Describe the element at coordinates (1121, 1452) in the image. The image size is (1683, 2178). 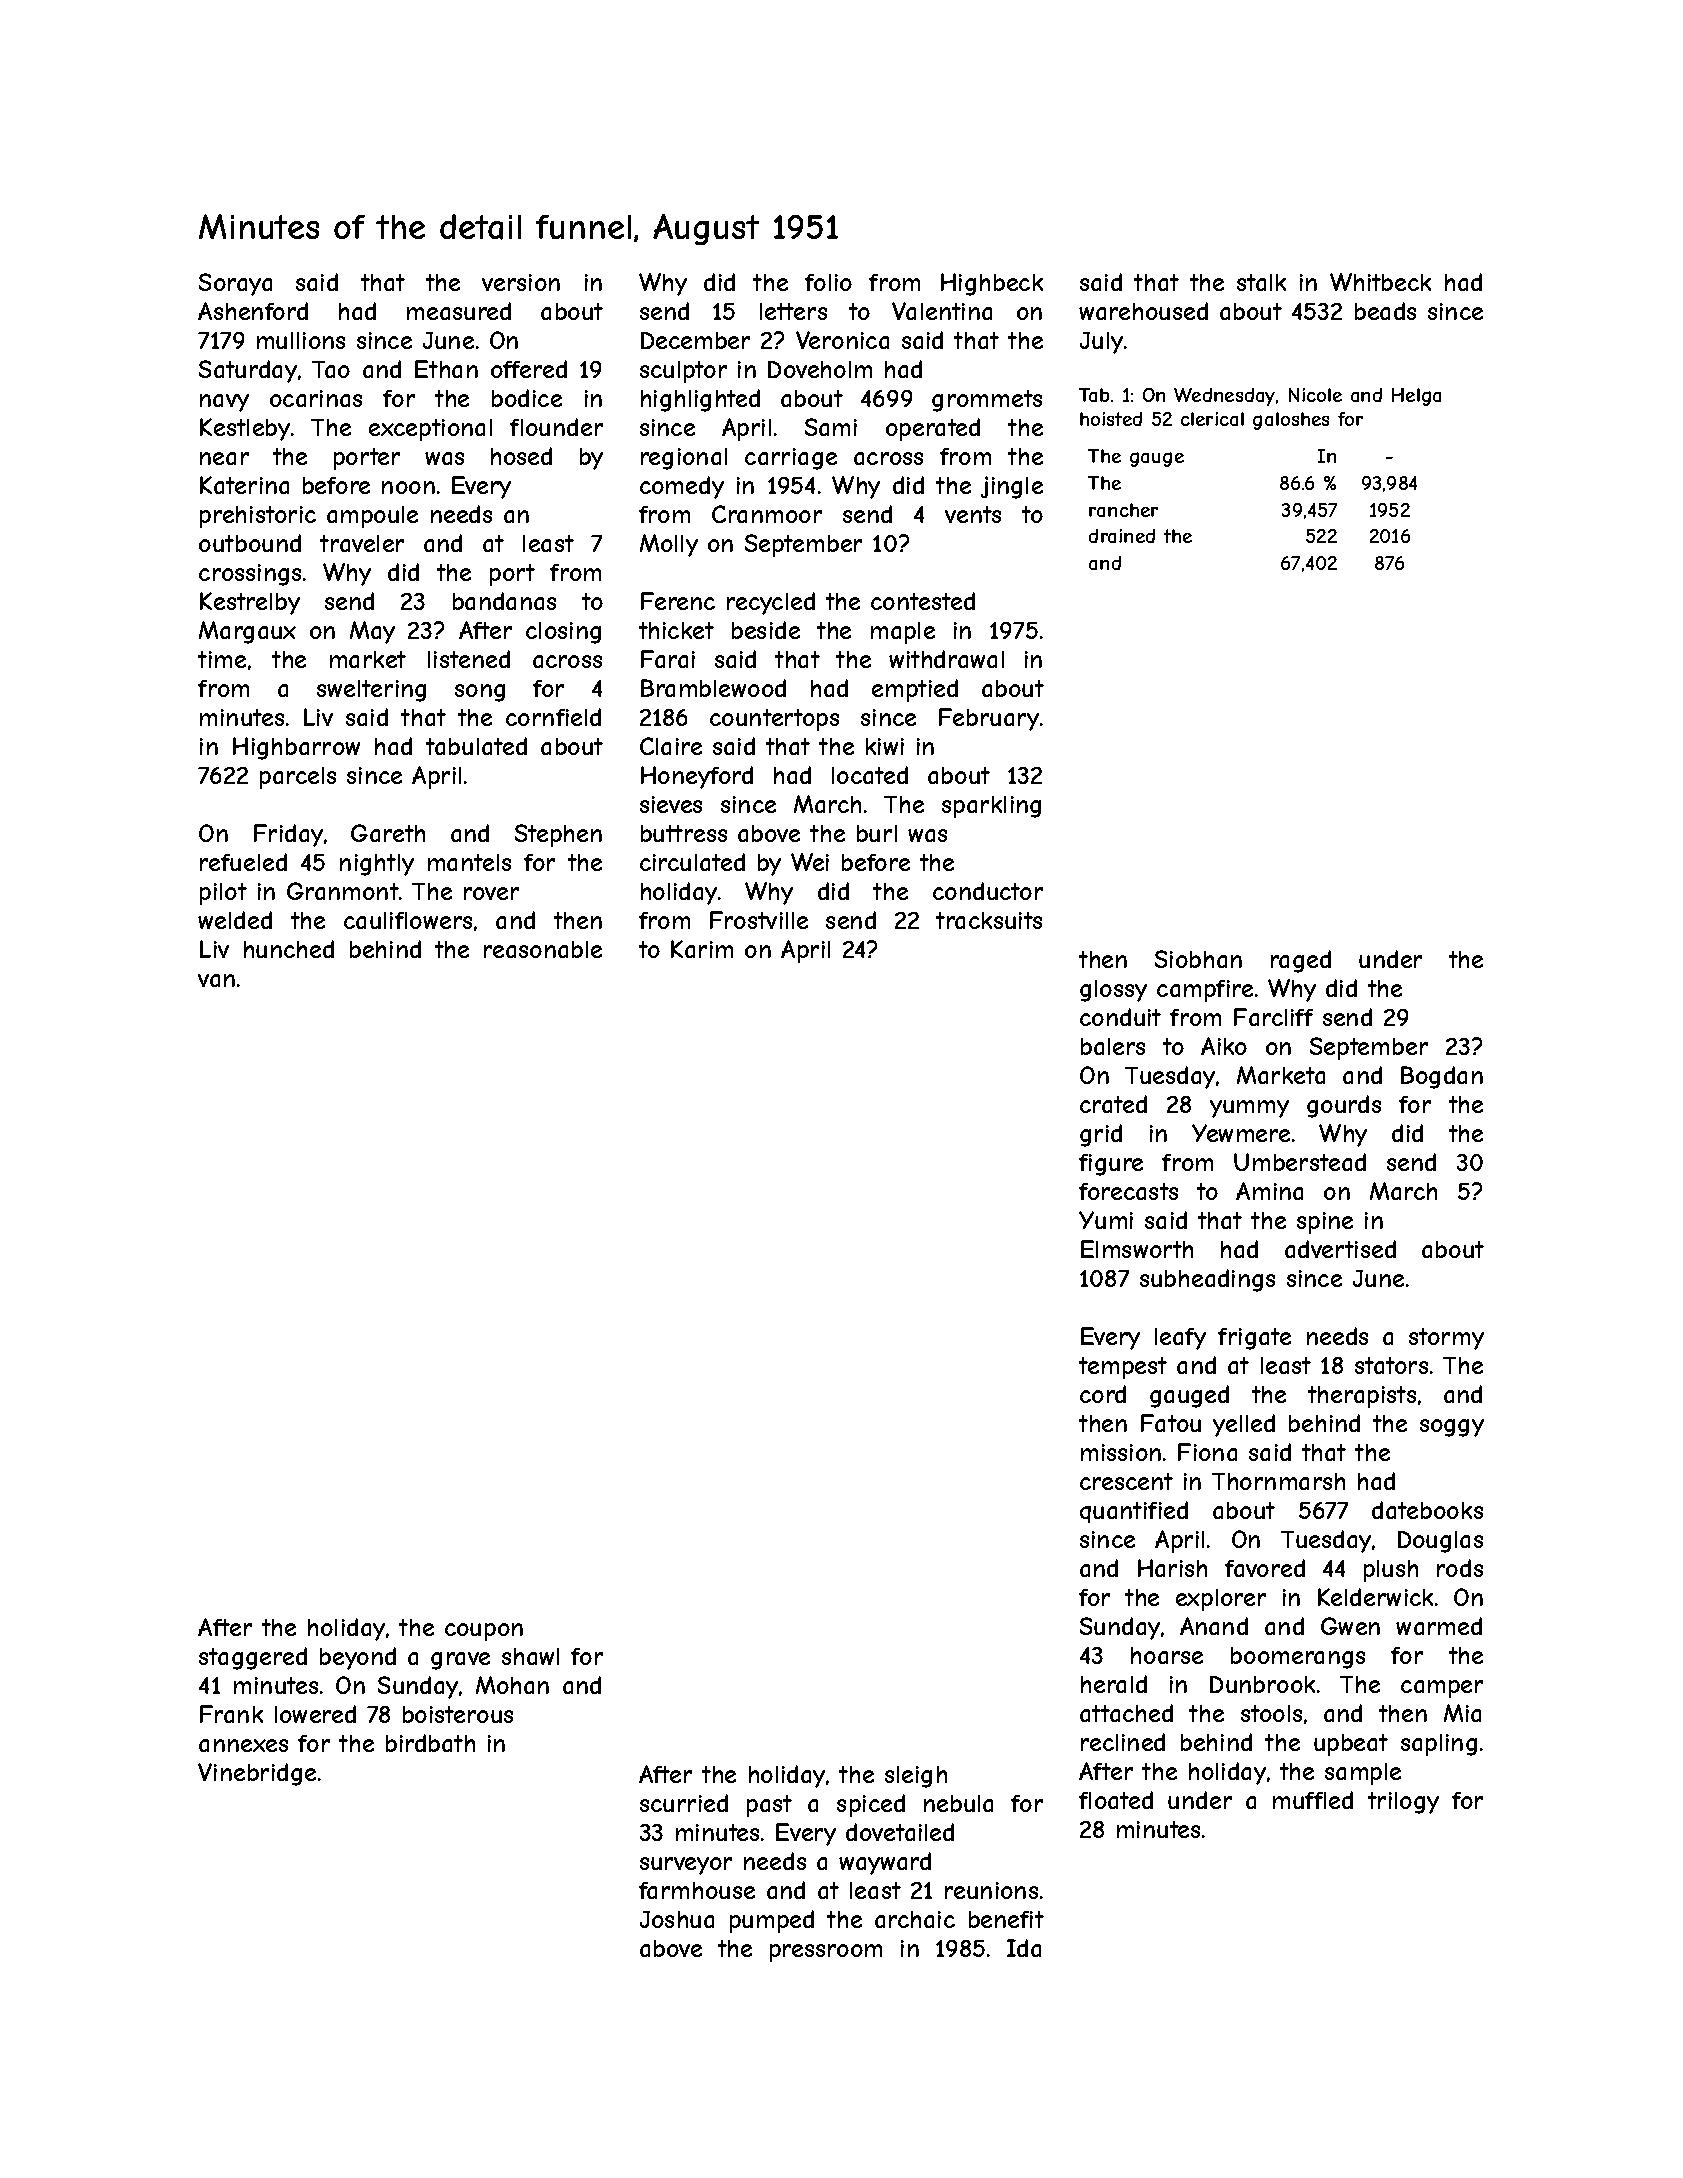
I see `mission` at that location.
